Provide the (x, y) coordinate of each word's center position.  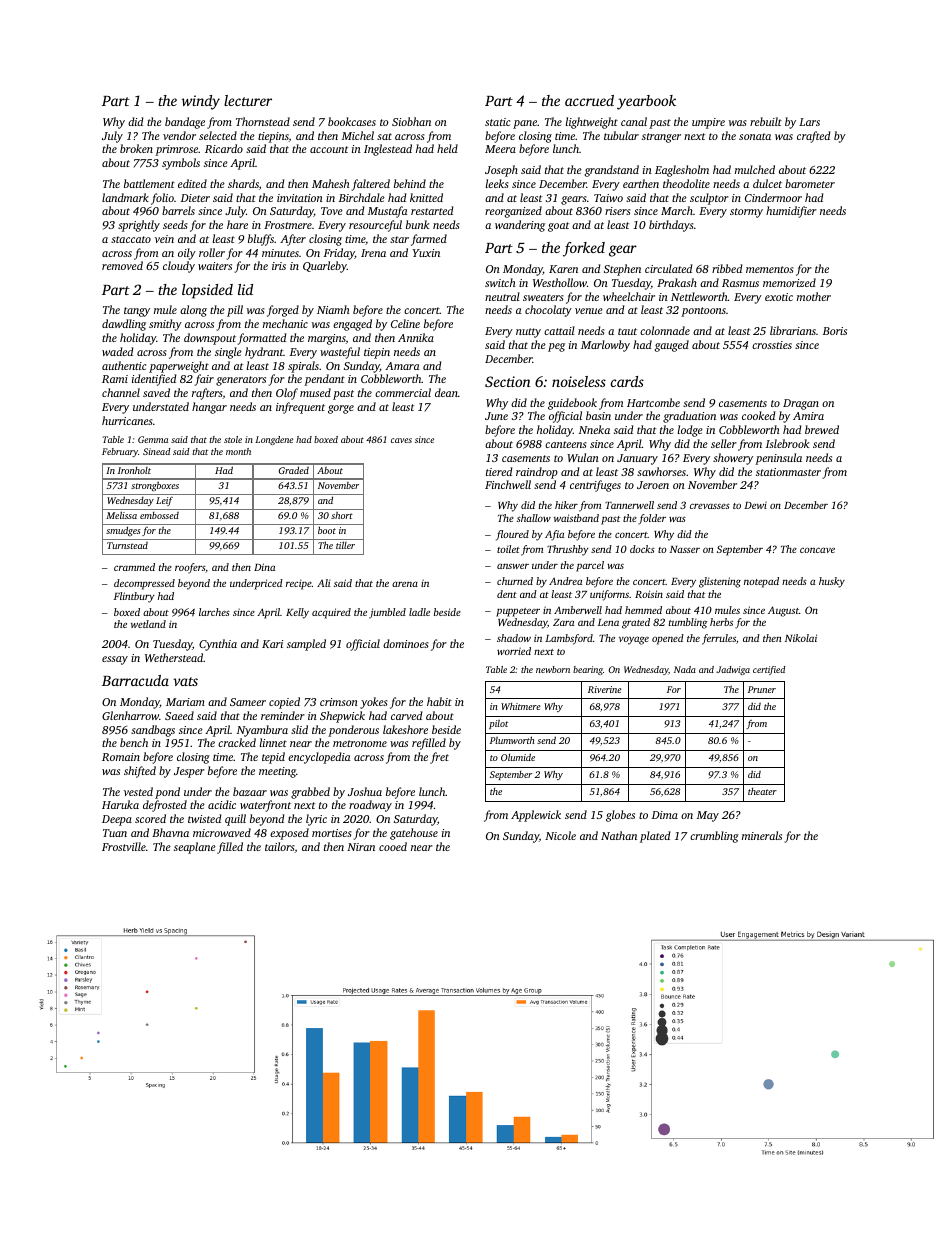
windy (201, 102)
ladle (419, 612)
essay (115, 660)
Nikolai (801, 638)
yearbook (646, 102)
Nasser (685, 549)
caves (401, 440)
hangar (209, 408)
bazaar (250, 791)
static (497, 122)
